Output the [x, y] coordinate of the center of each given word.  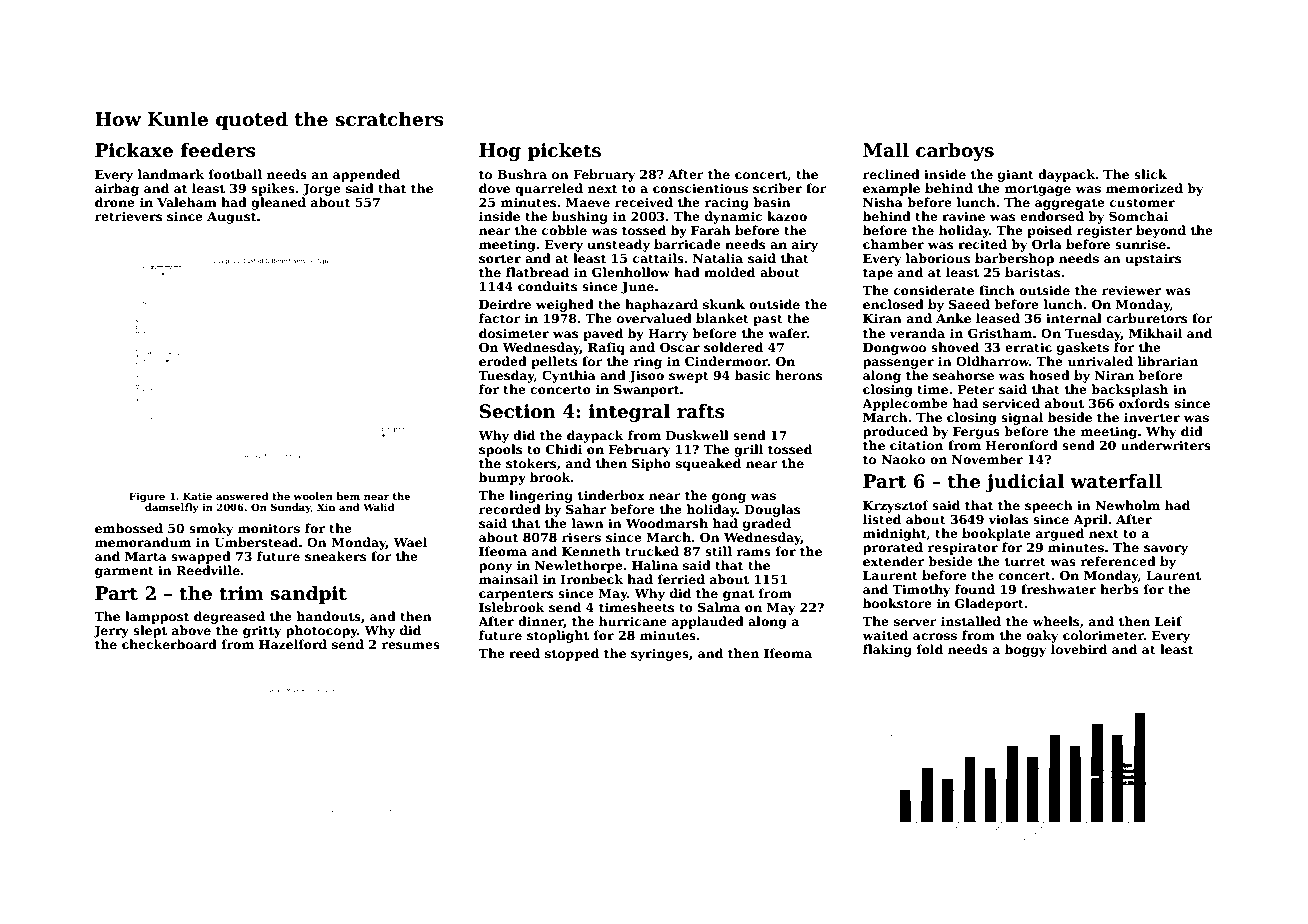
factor [500, 318]
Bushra [522, 174]
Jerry [111, 632]
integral [629, 413]
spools [500, 450]
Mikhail [1155, 333]
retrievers [128, 216]
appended [366, 175]
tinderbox [611, 495]
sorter [500, 258]
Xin [326, 507]
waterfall [1116, 481]
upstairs [1153, 260]
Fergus [976, 433]
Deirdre [505, 304]
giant [1016, 176]
